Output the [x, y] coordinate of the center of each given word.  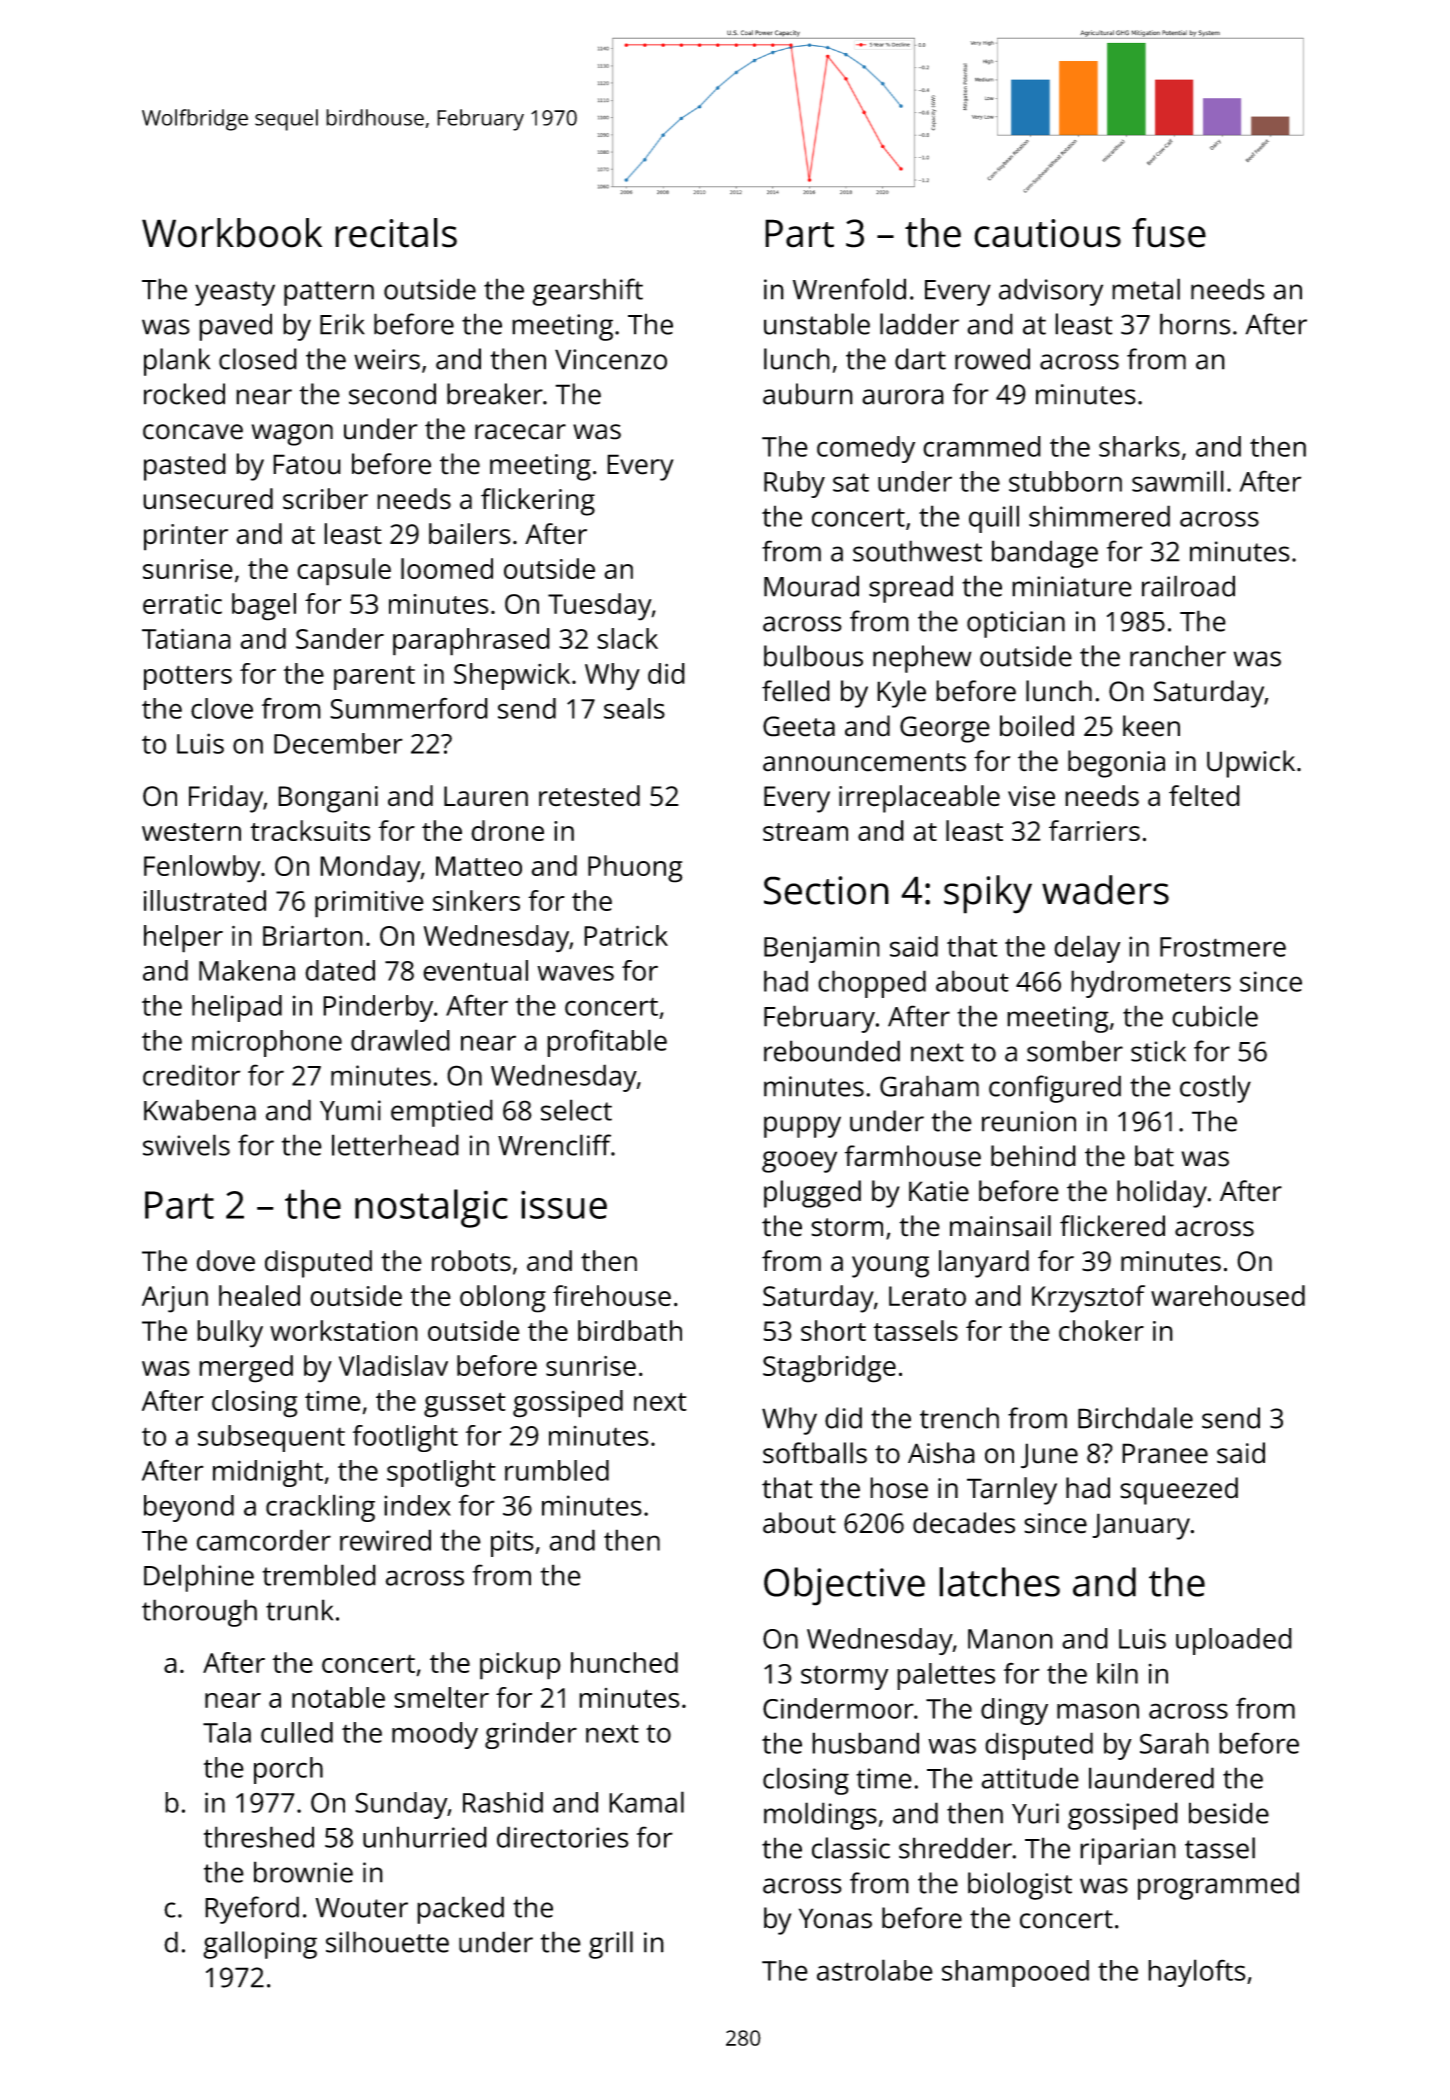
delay [1087, 949]
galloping [260, 1945]
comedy [866, 449]
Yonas [835, 1918]
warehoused [1228, 1296]
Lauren [486, 796]
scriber [325, 499]
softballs [815, 1453]
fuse [1169, 233]
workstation [344, 1330]
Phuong [635, 869]
